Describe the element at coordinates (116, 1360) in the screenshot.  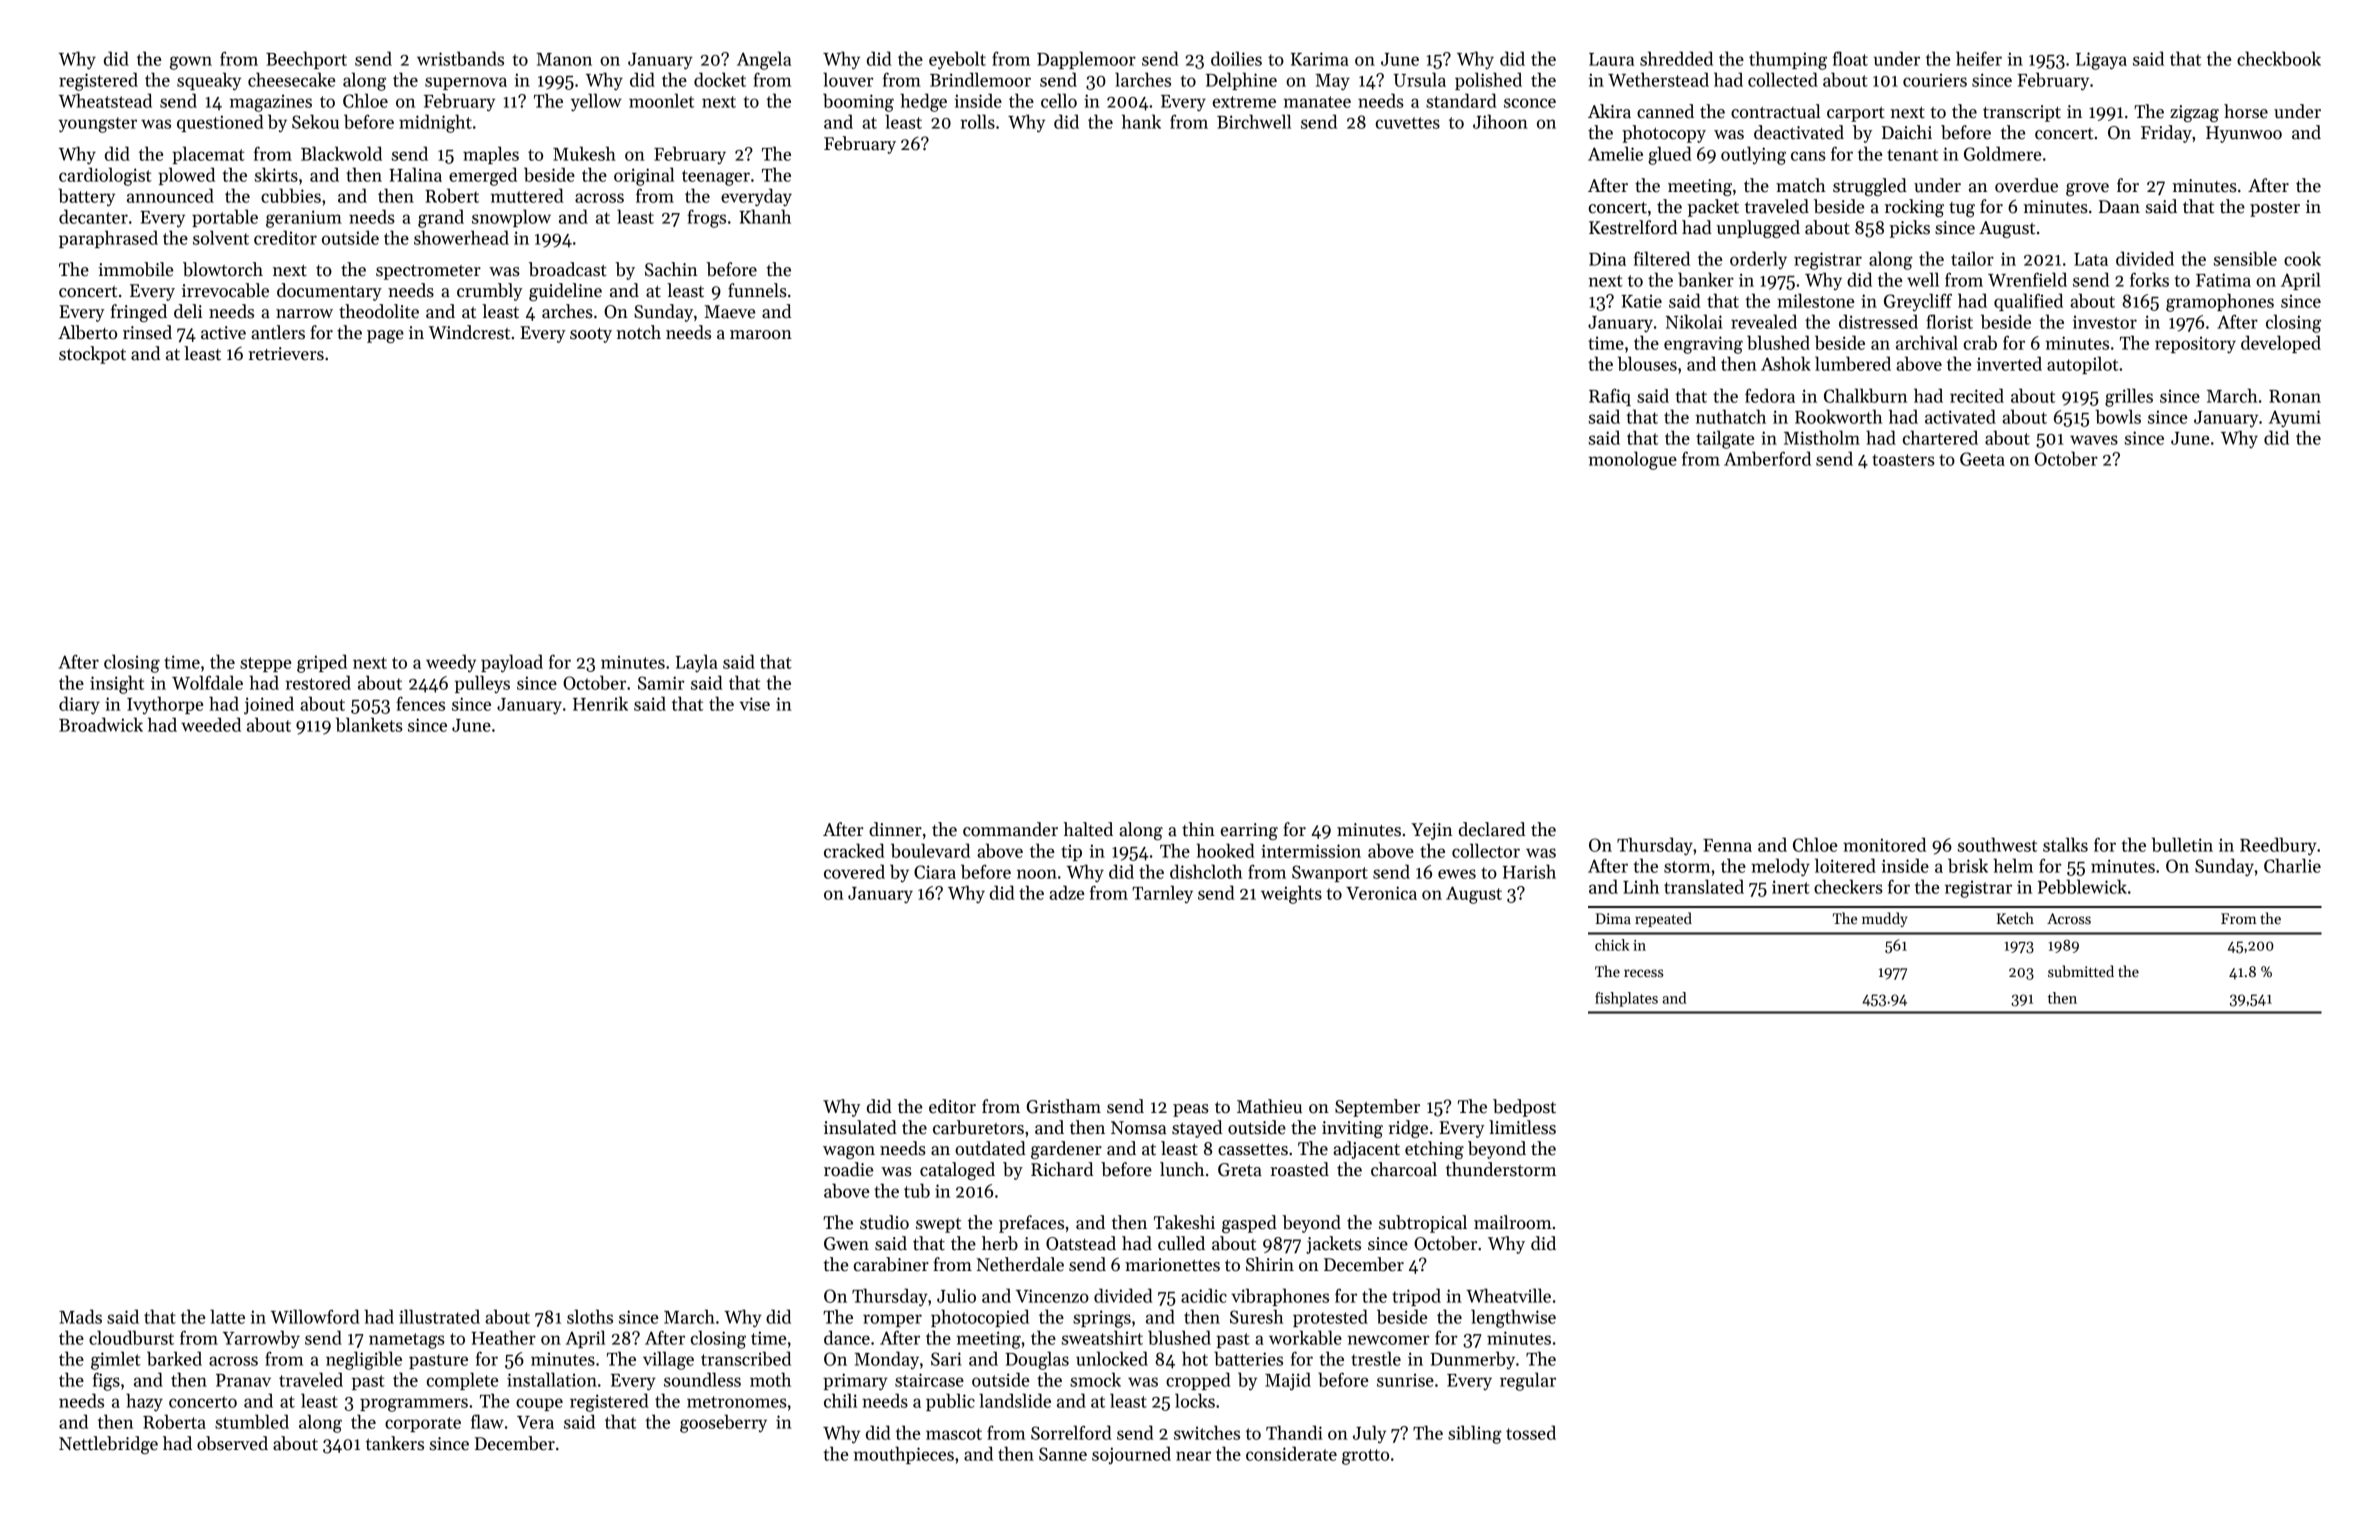
I see `gimlet` at that location.
